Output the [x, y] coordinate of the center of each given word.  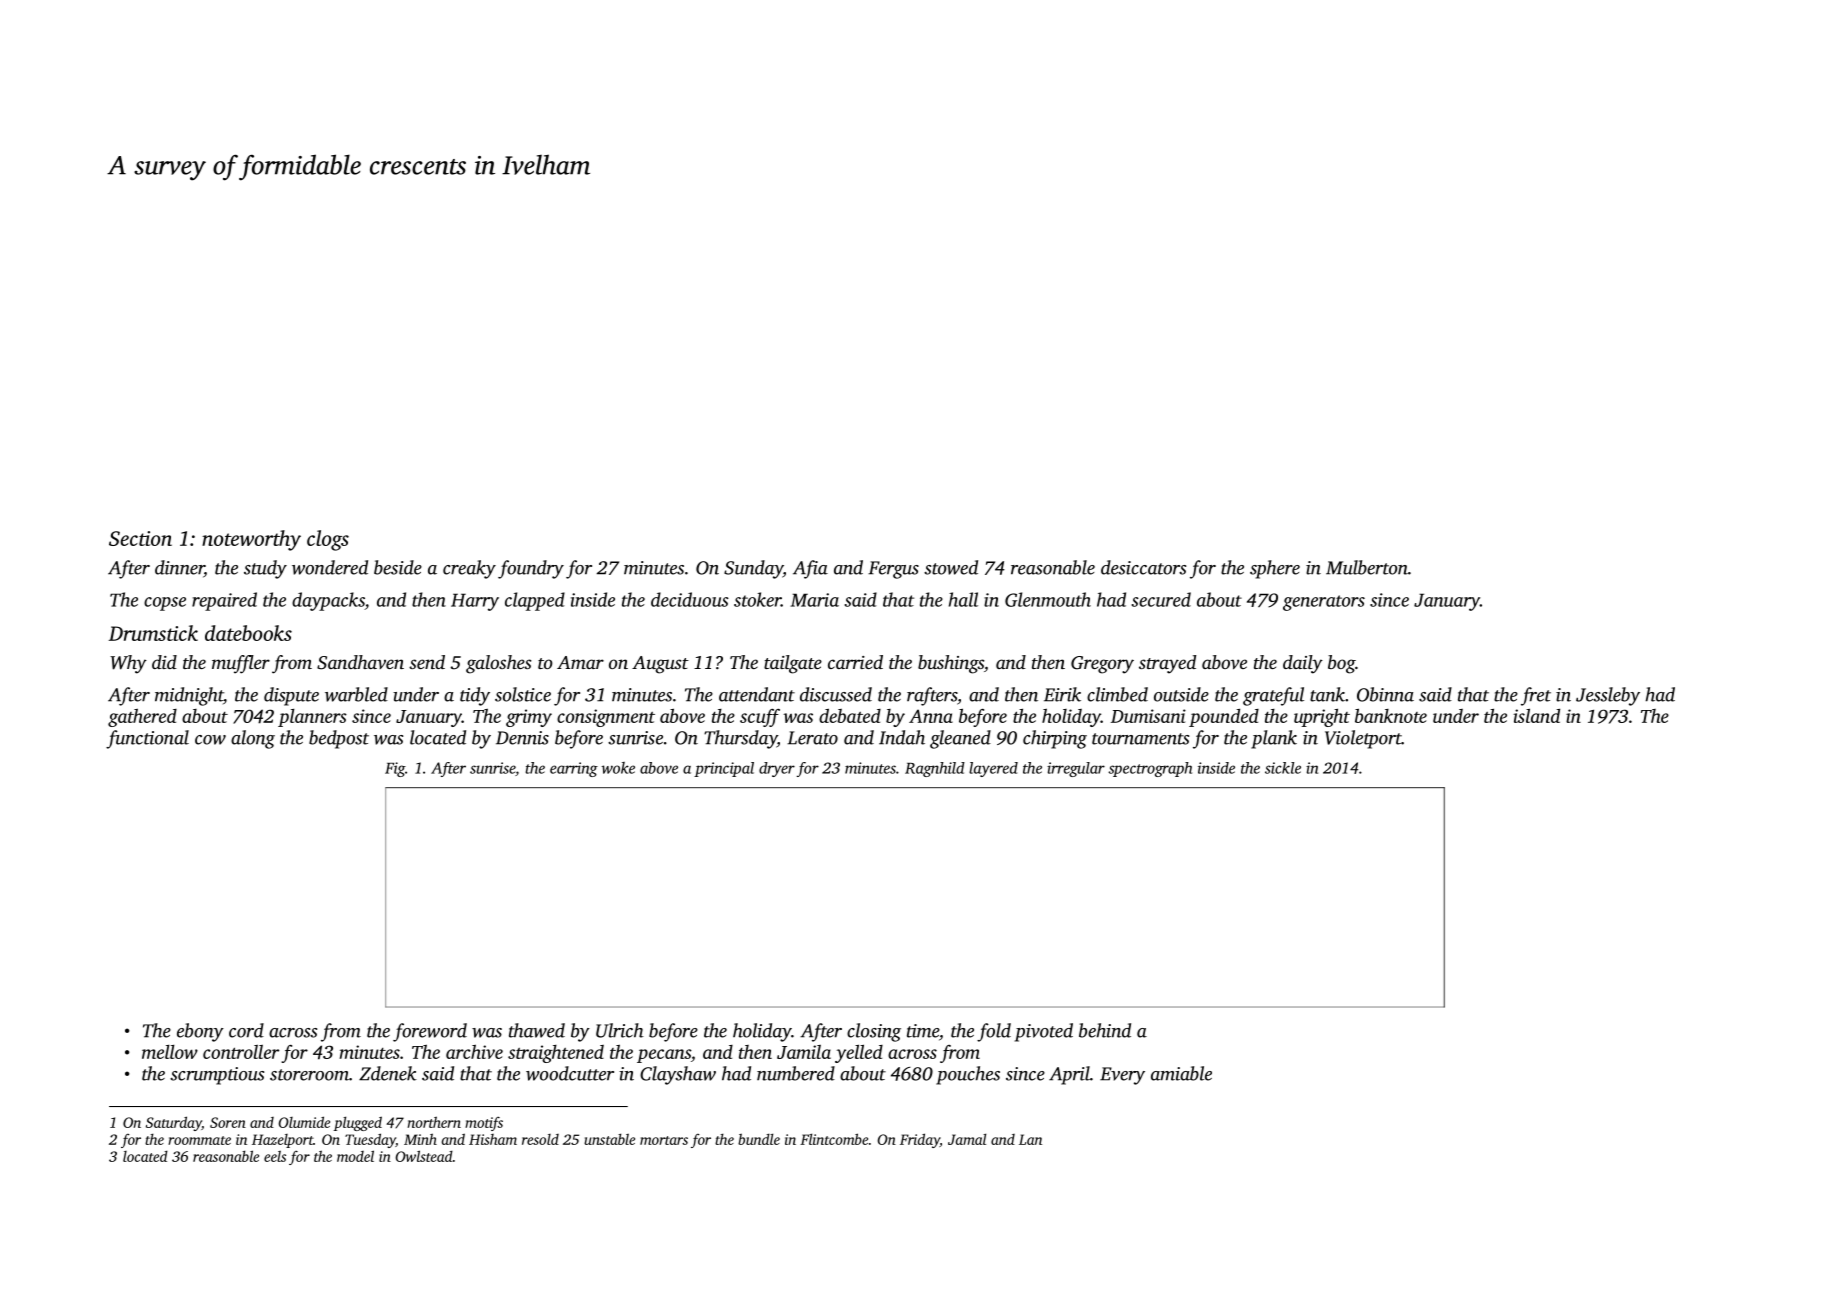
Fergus [893, 570]
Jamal [967, 1139]
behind [1105, 1030]
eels [275, 1156]
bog [1341, 664]
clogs [328, 540]
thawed [537, 1030]
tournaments [1140, 739]
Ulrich [620, 1030]
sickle [1283, 768]
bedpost [339, 739]
